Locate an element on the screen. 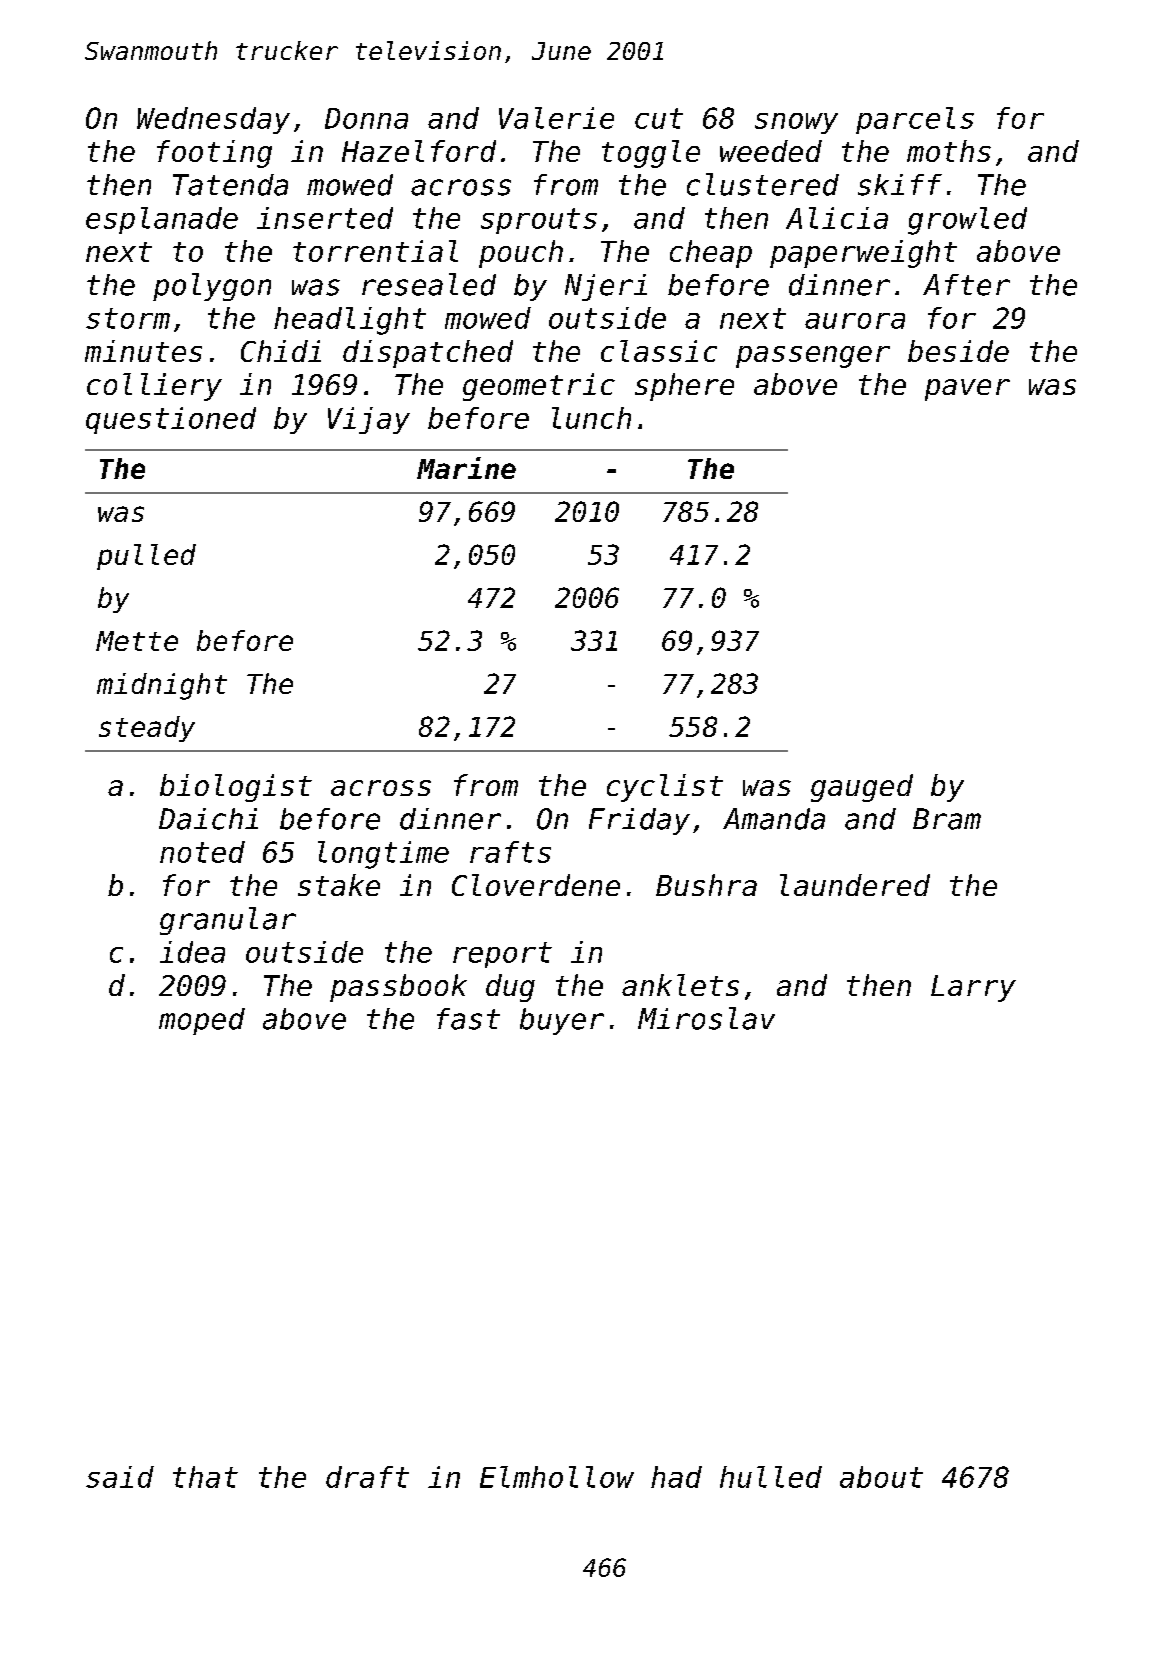 Image resolution: width=1165 pixels, height=1654 pixels. noted is located at coordinates (202, 852).
